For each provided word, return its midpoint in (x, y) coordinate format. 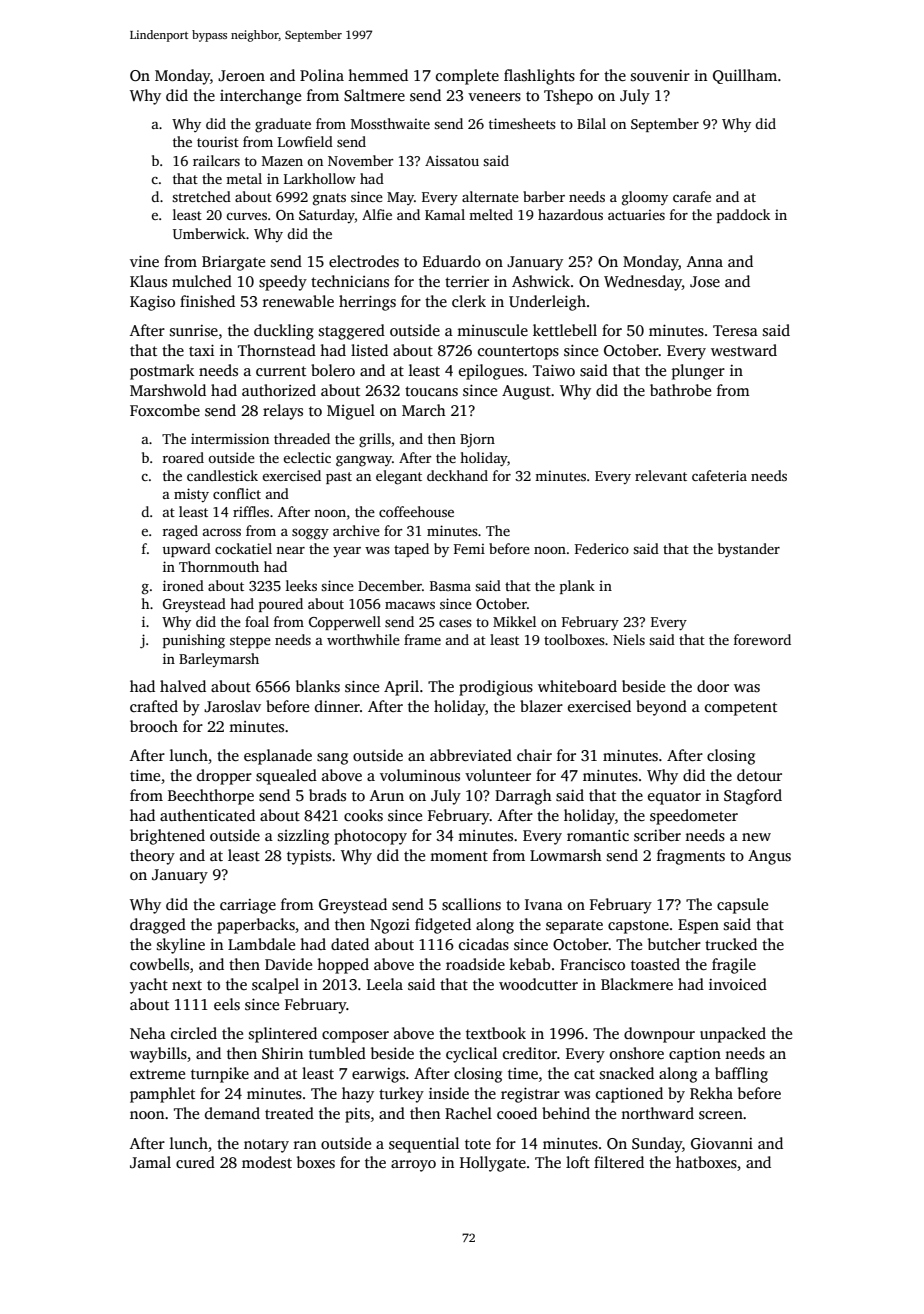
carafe (692, 196)
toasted (655, 964)
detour (759, 775)
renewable (298, 301)
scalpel (275, 986)
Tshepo (568, 97)
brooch (154, 726)
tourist (218, 141)
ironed (183, 585)
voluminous (420, 775)
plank (577, 587)
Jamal (150, 1162)
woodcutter (538, 984)
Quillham (745, 76)
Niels (629, 639)
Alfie (377, 214)
